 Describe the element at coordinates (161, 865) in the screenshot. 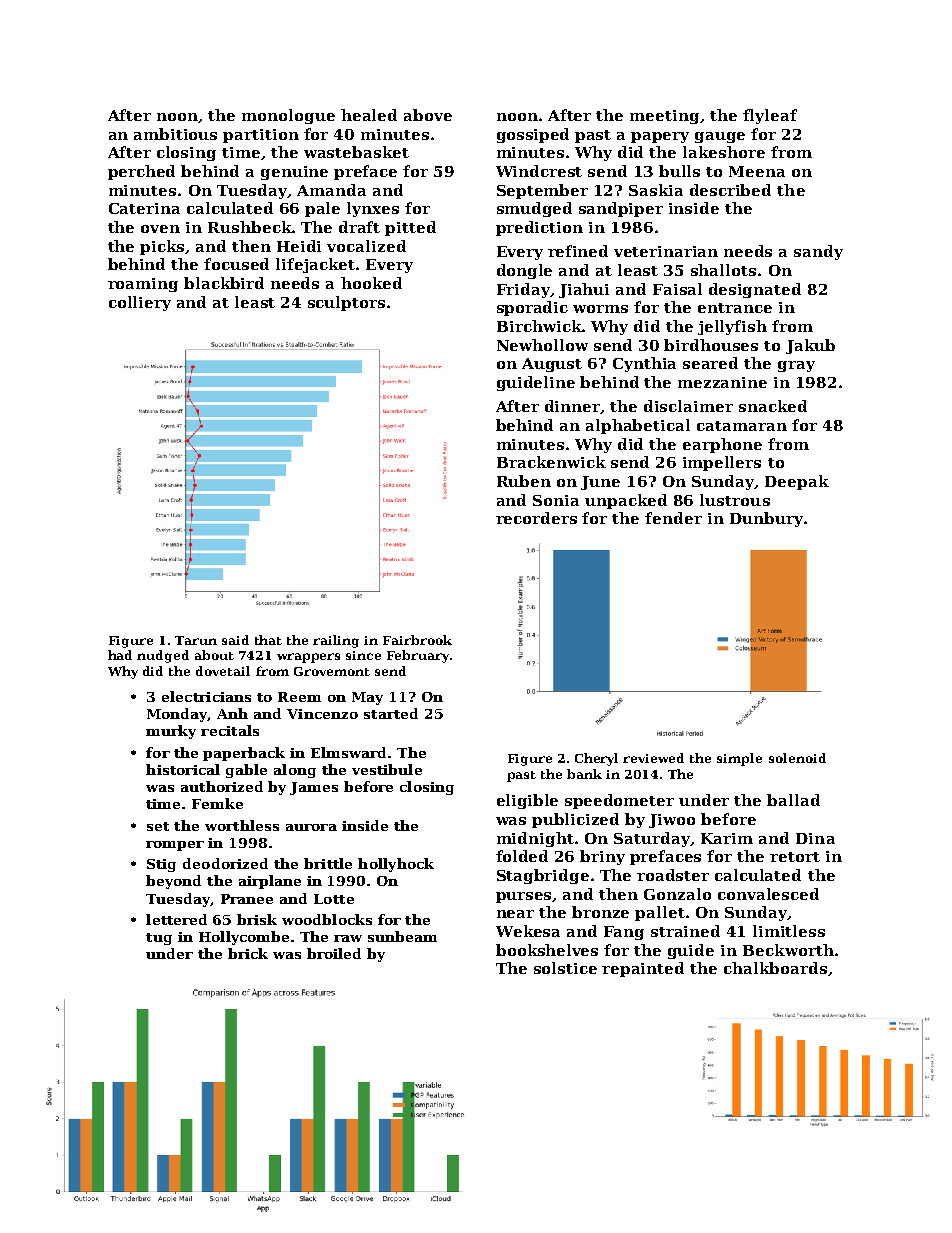

I see `Stig` at that location.
